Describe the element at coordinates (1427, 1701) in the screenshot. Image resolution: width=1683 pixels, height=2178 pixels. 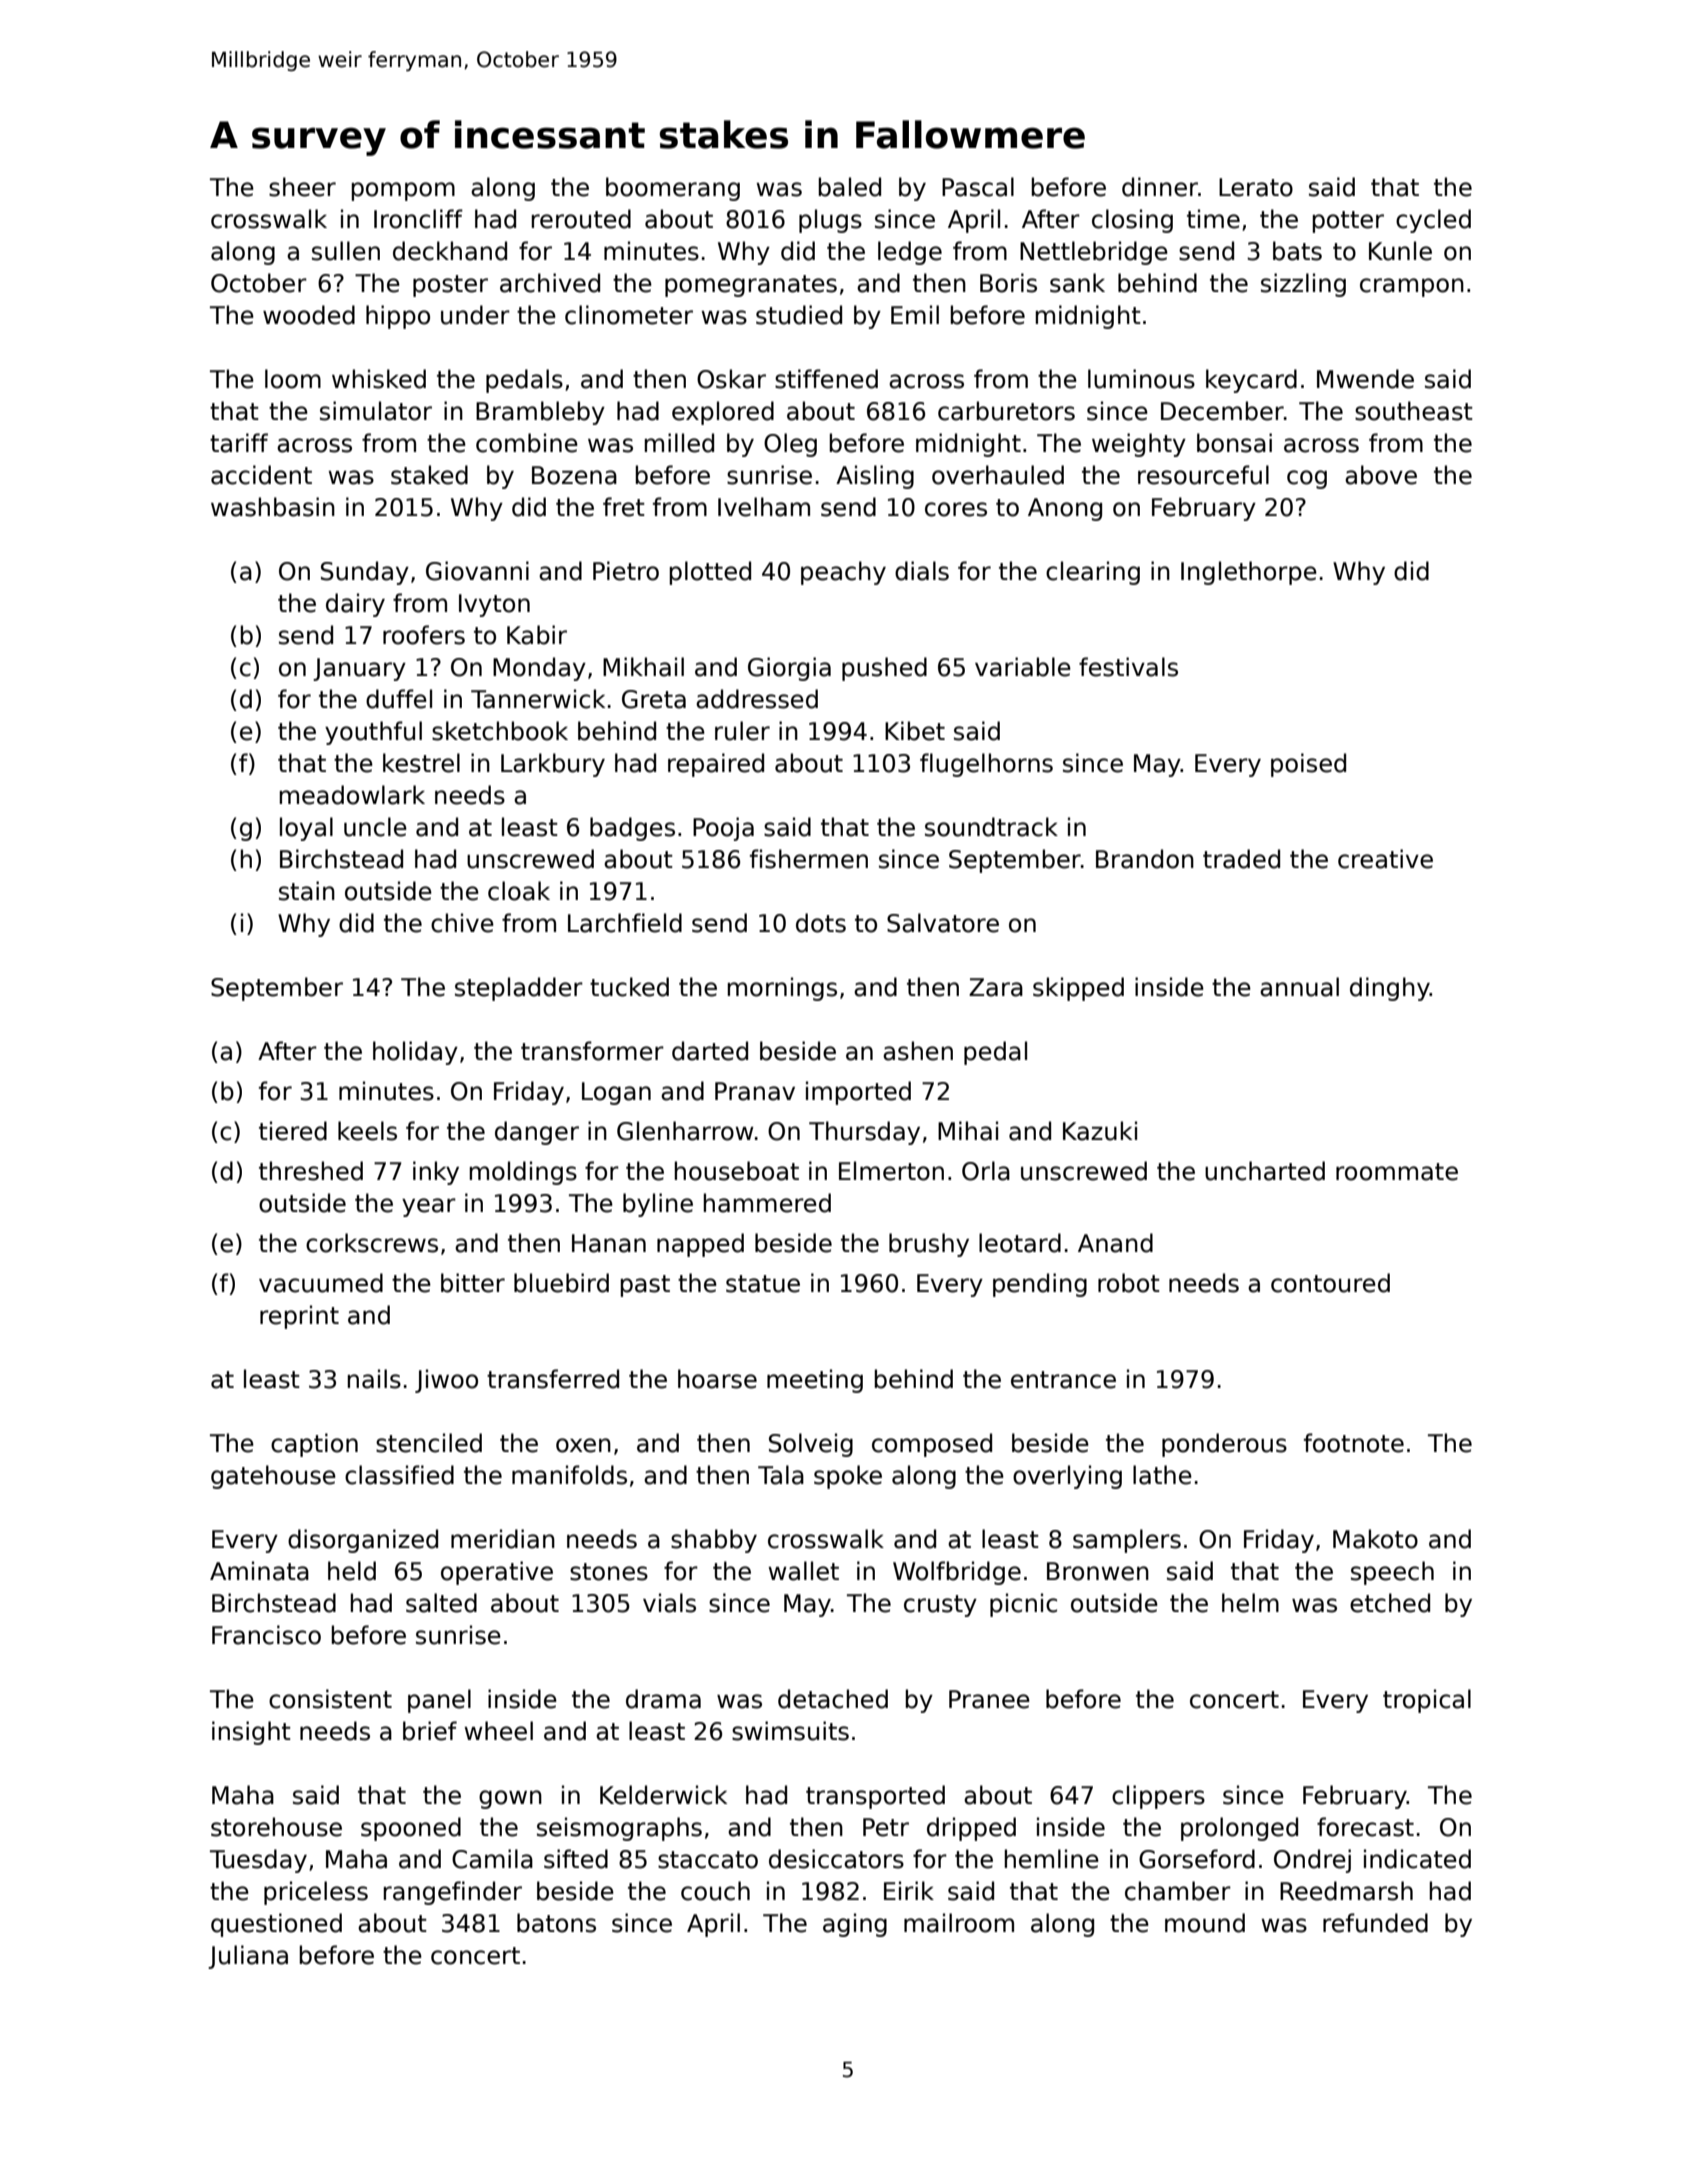
I see `tropical` at that location.
